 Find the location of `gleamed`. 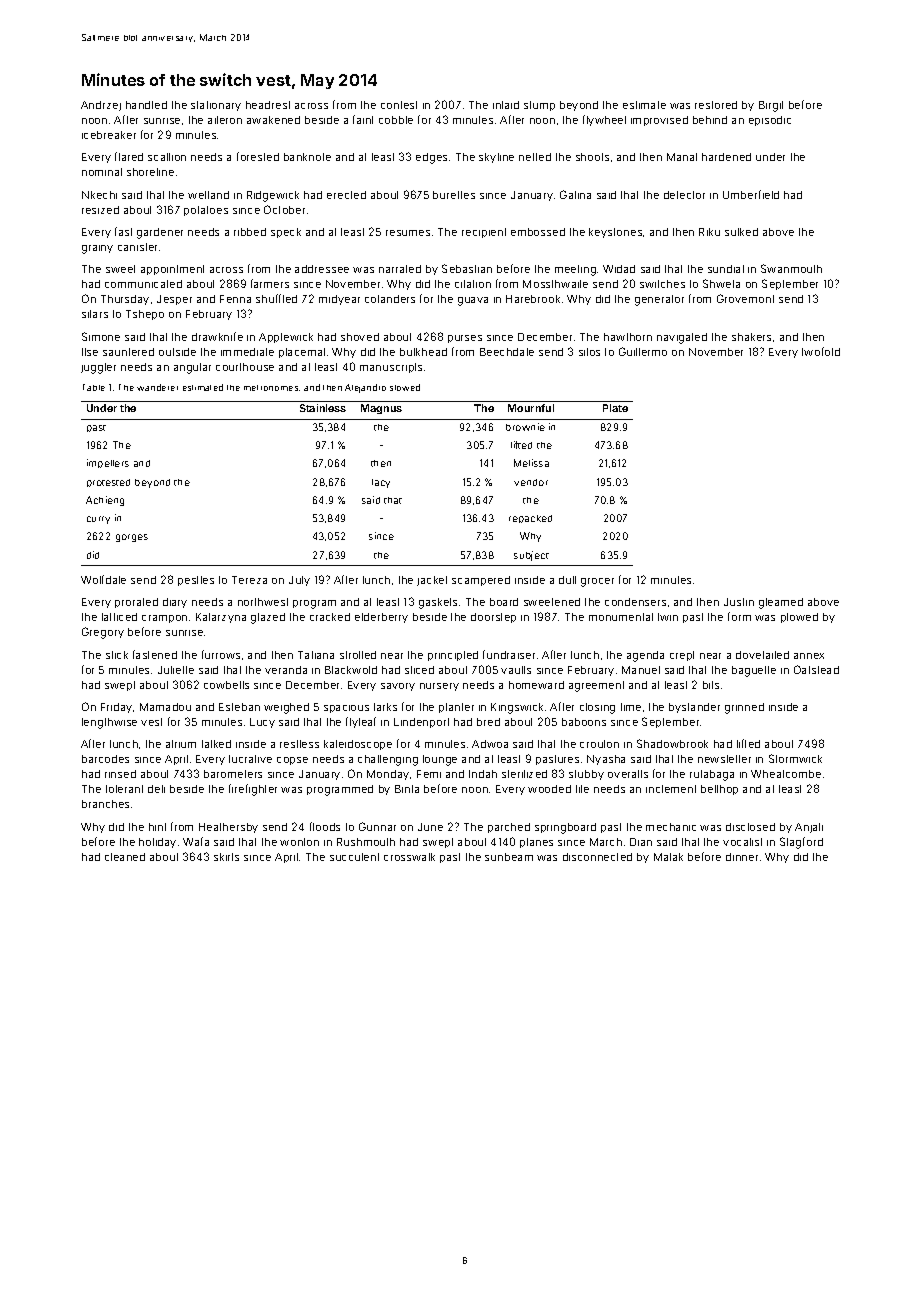

gleamed is located at coordinates (781, 603).
